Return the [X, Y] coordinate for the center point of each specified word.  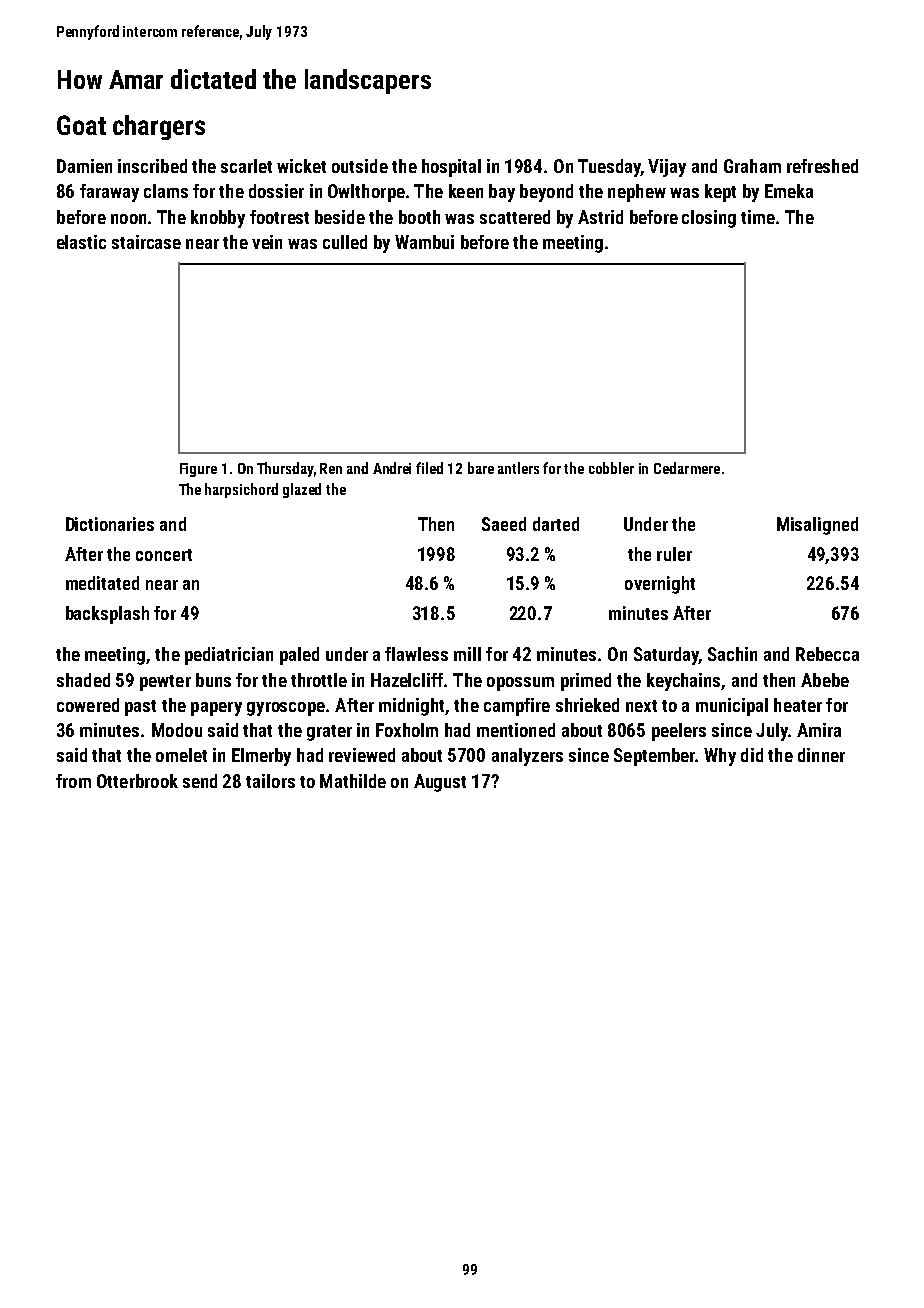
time [758, 217]
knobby [218, 219]
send [200, 781]
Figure [198, 470]
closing [709, 219]
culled [345, 242]
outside [360, 166]
